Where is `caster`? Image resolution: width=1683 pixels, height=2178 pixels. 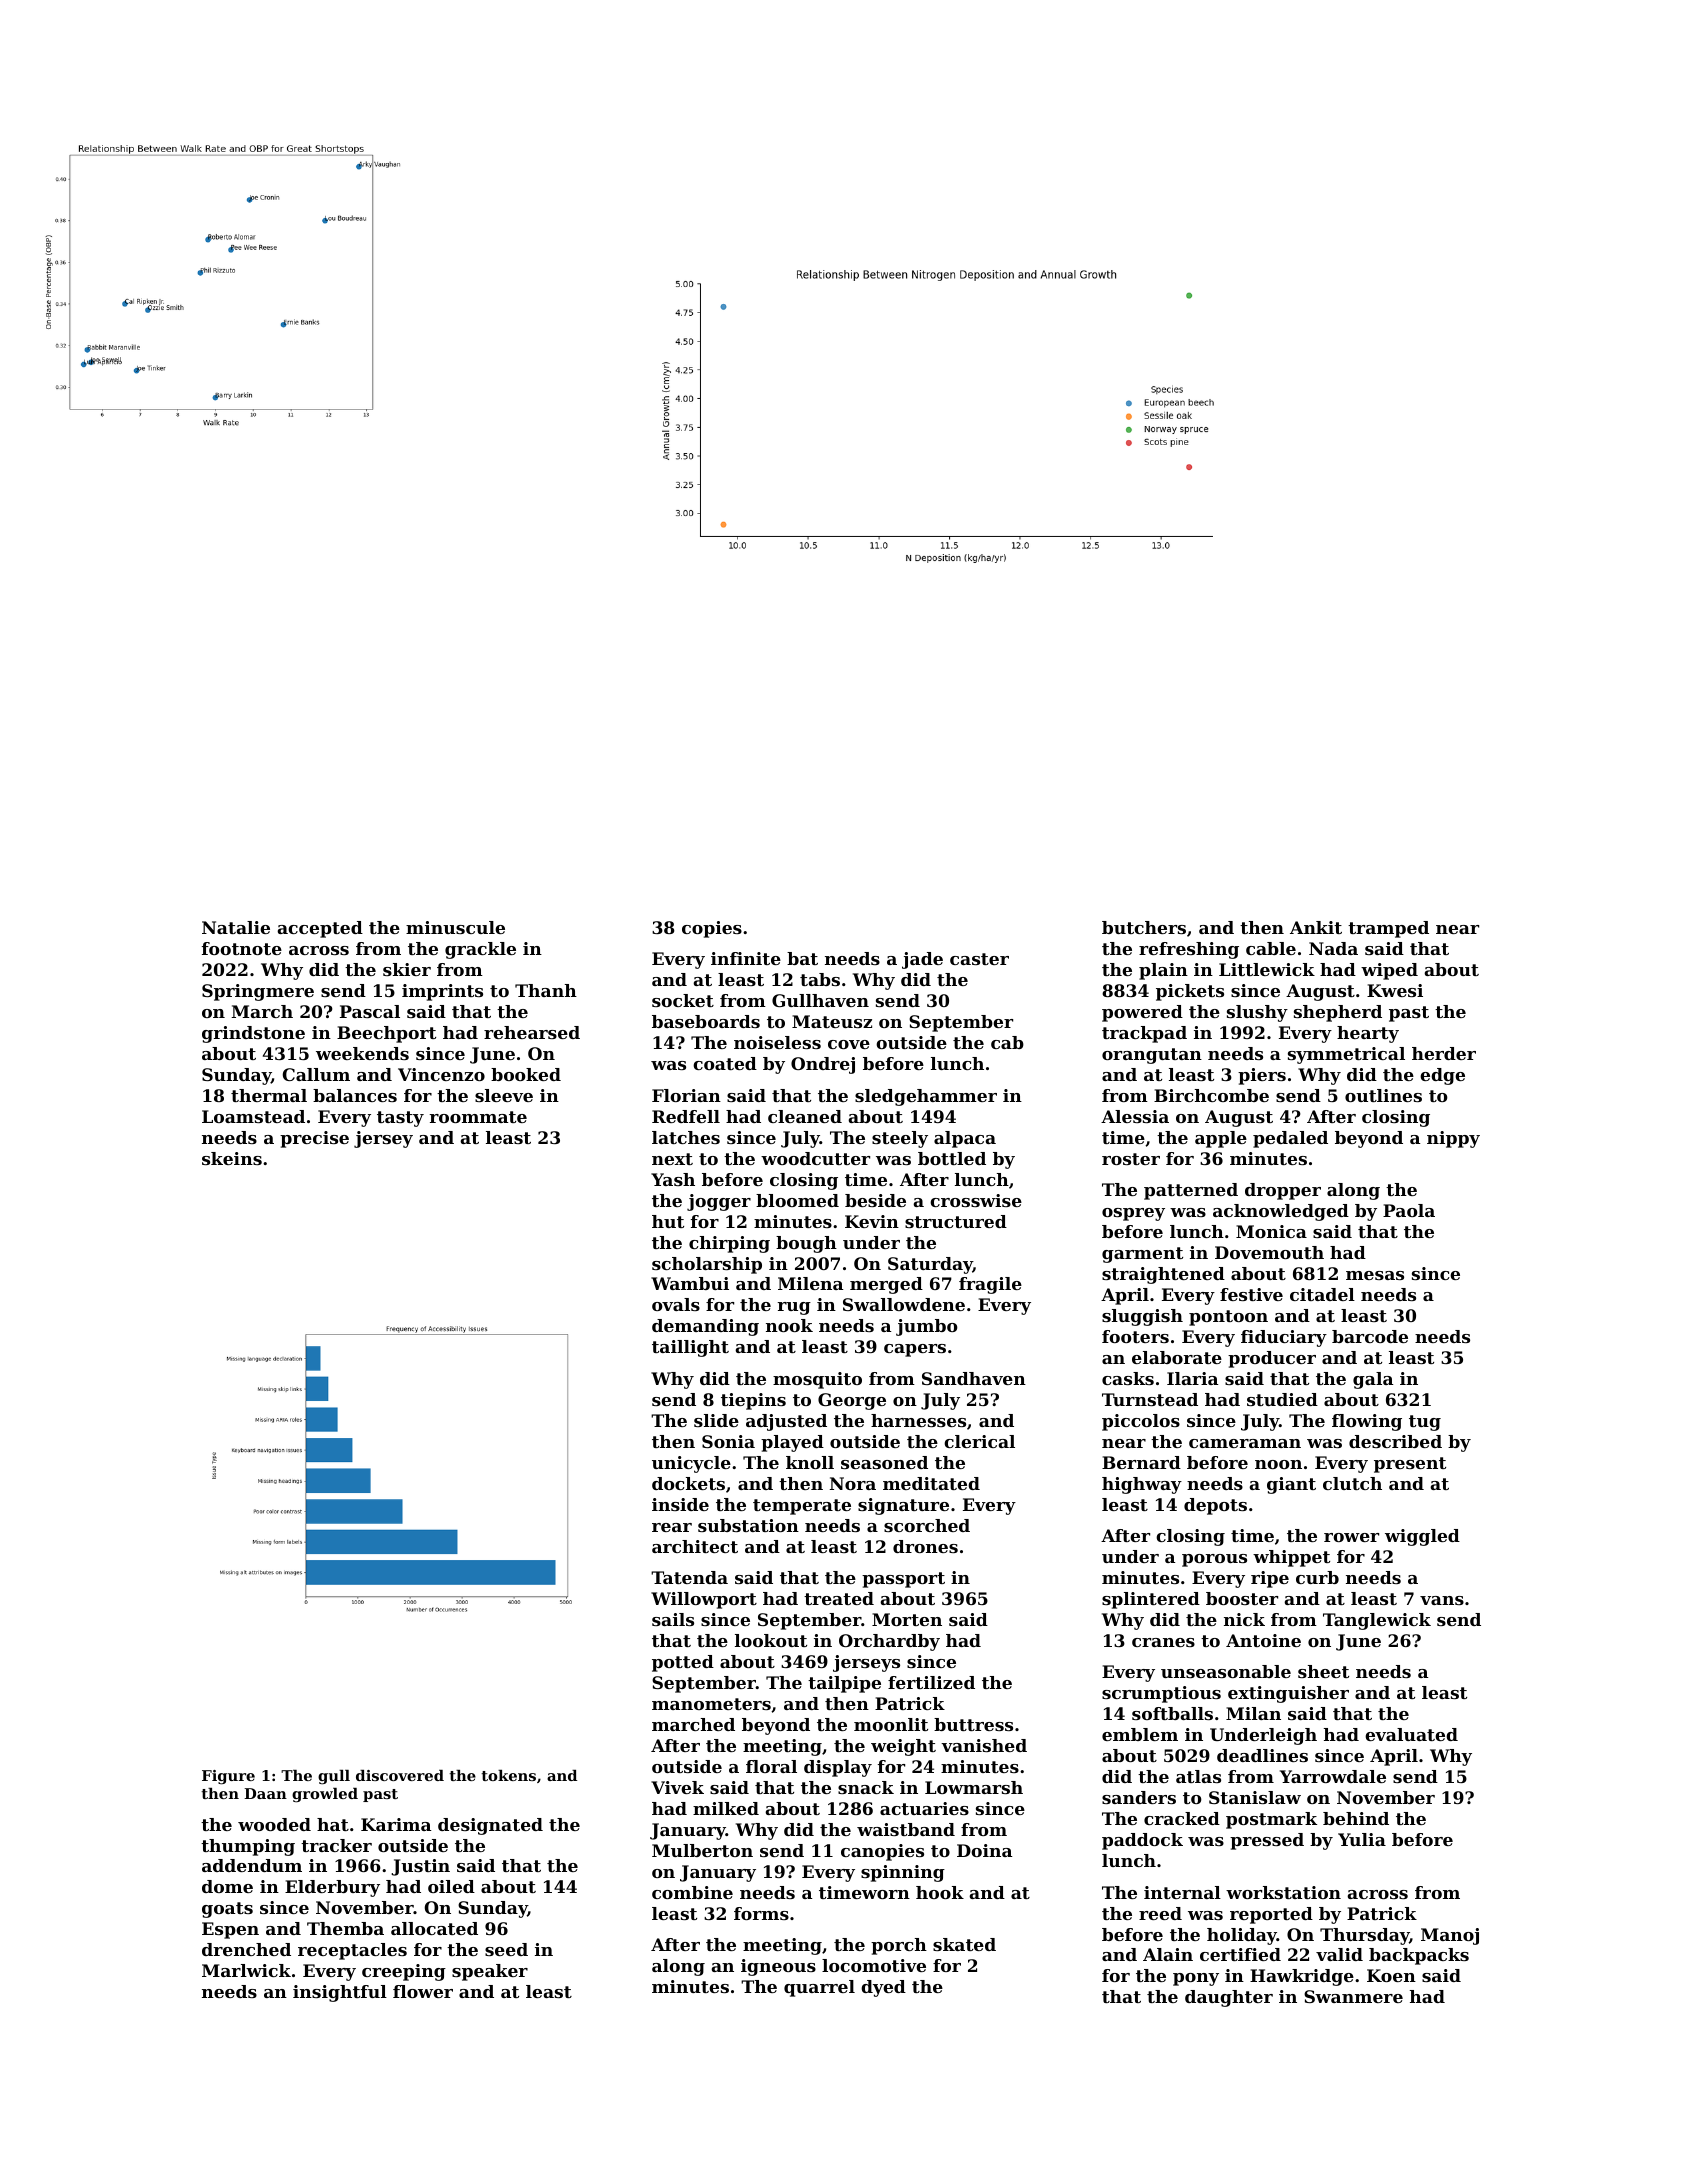
caster is located at coordinates (979, 959).
